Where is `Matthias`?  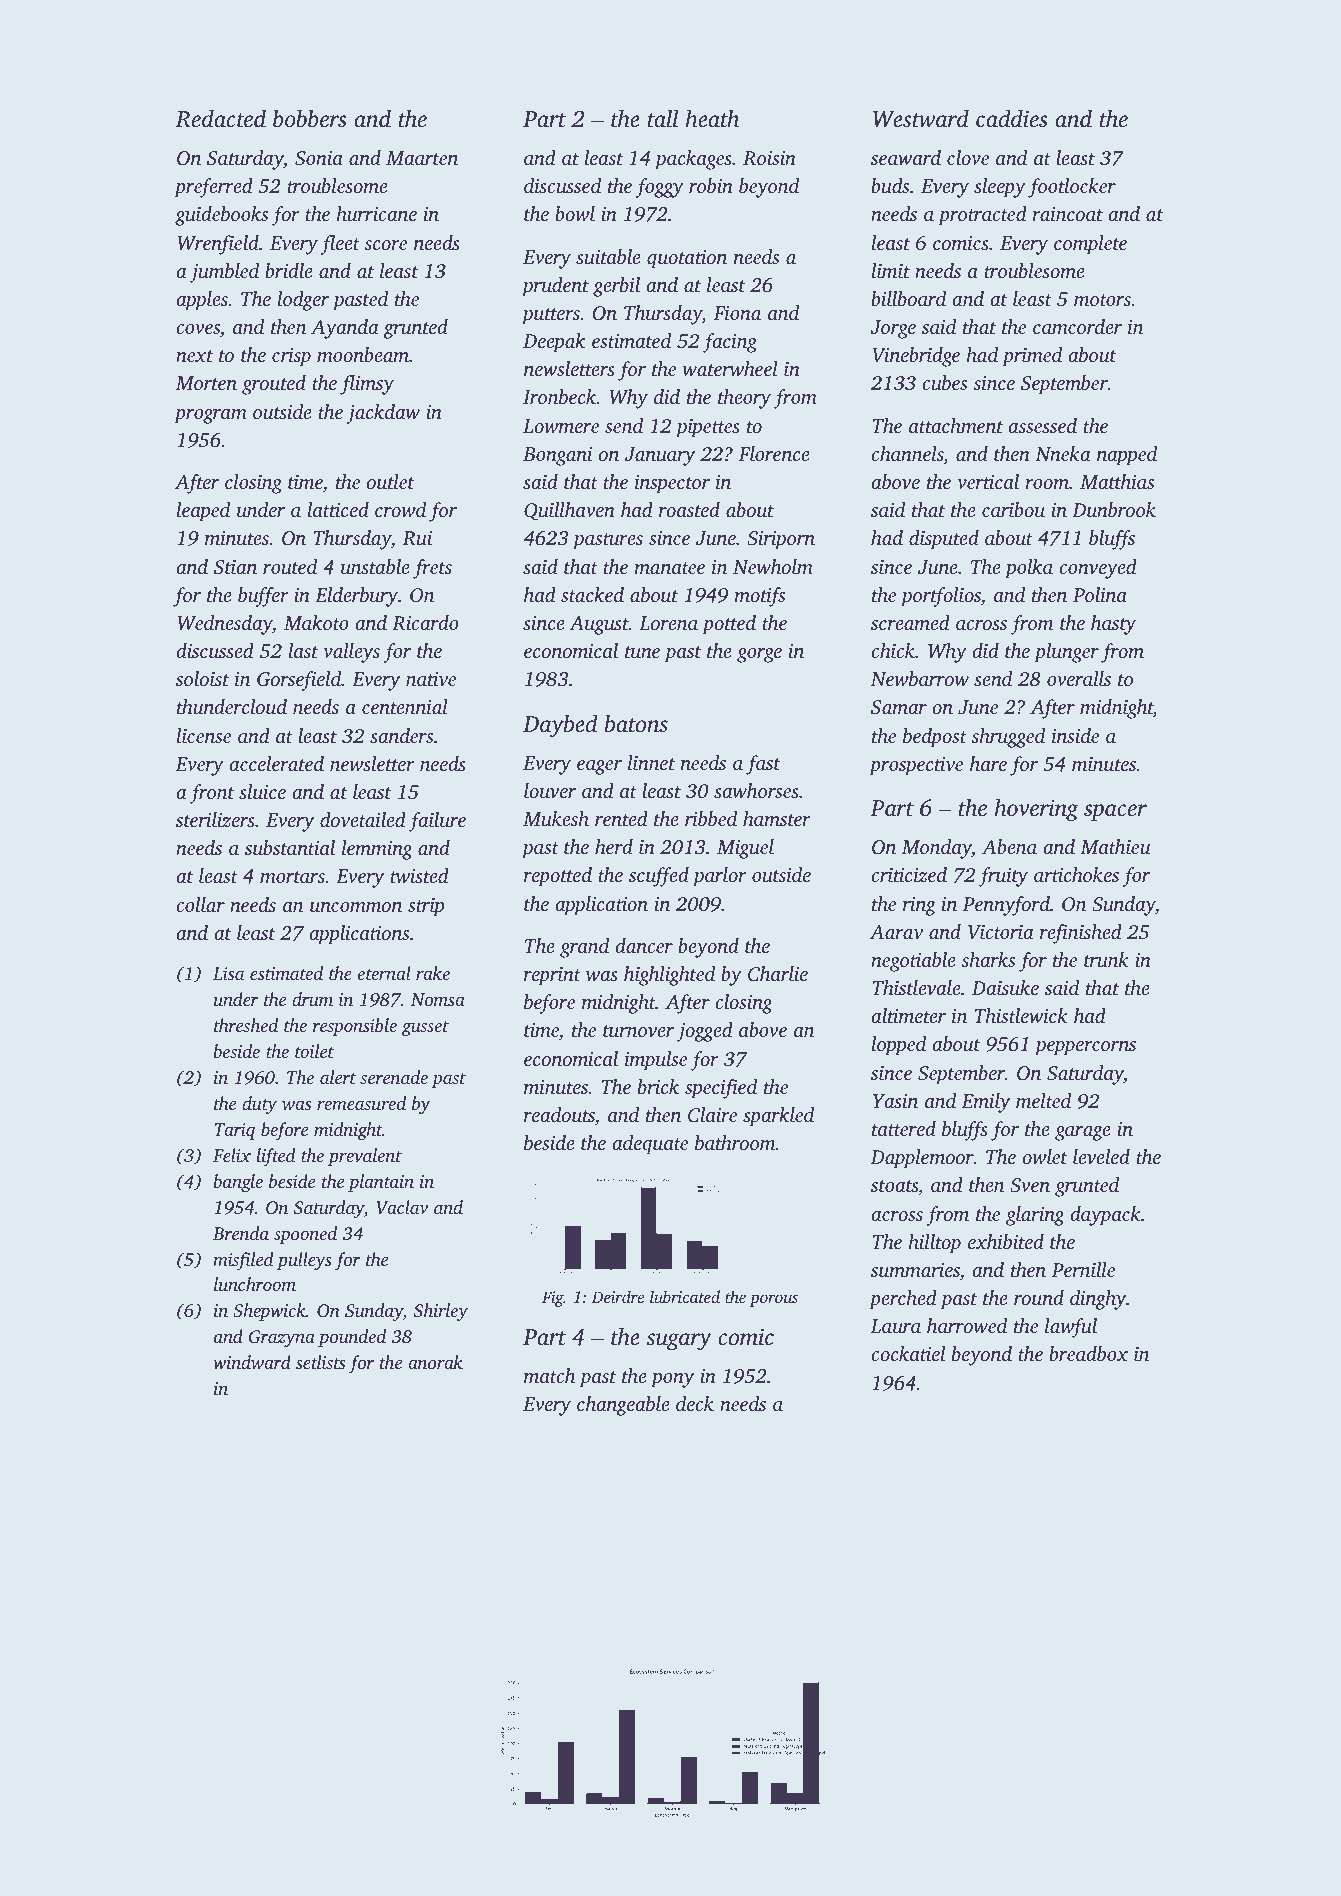 Matthias is located at coordinates (1117, 481).
